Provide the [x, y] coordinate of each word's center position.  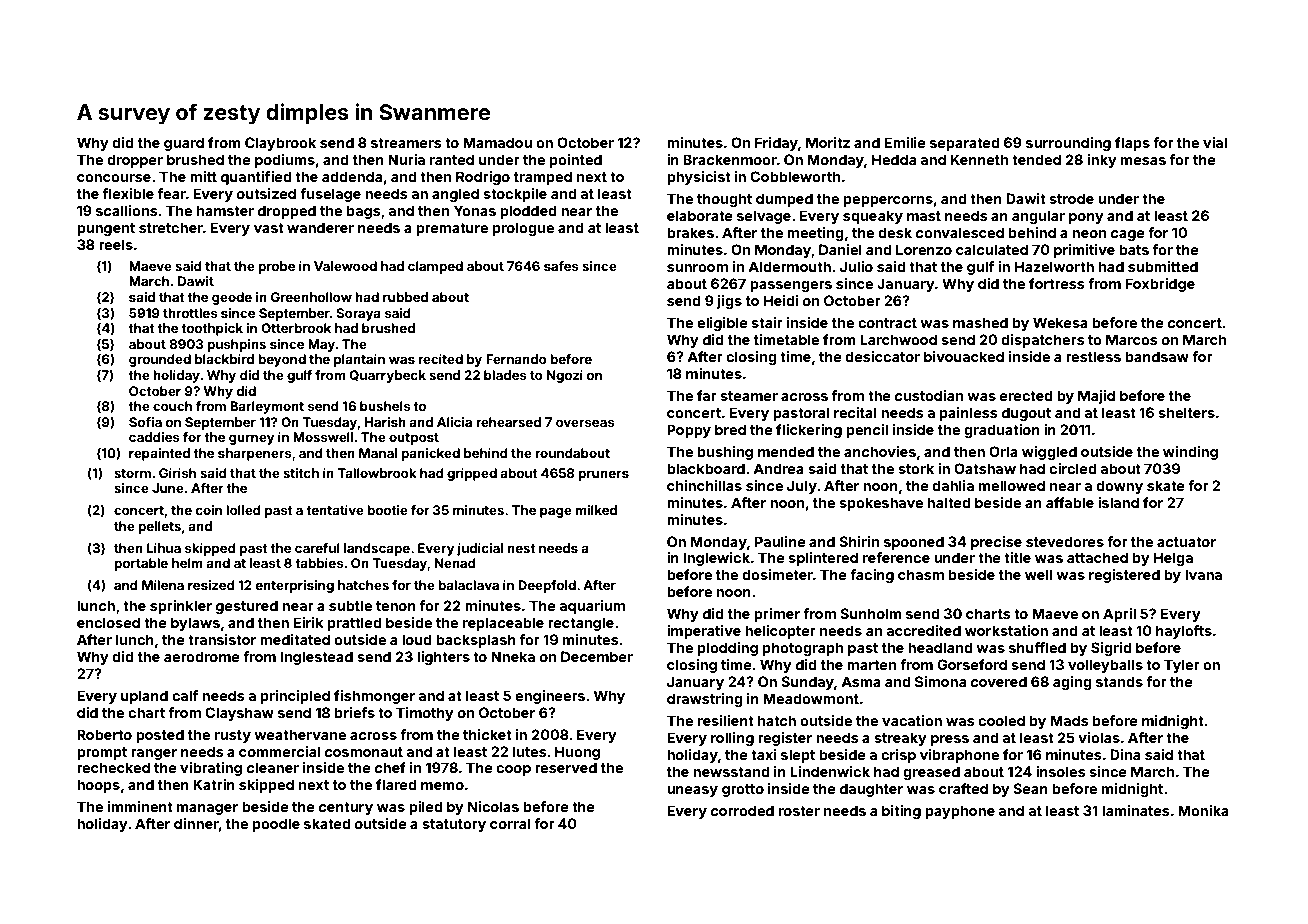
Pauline [780, 541]
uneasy [692, 791]
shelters [1186, 412]
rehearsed [508, 422]
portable [141, 564]
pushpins [236, 345]
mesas [1143, 161]
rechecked [113, 767]
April [1119, 615]
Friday [776, 144]
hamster [225, 210]
